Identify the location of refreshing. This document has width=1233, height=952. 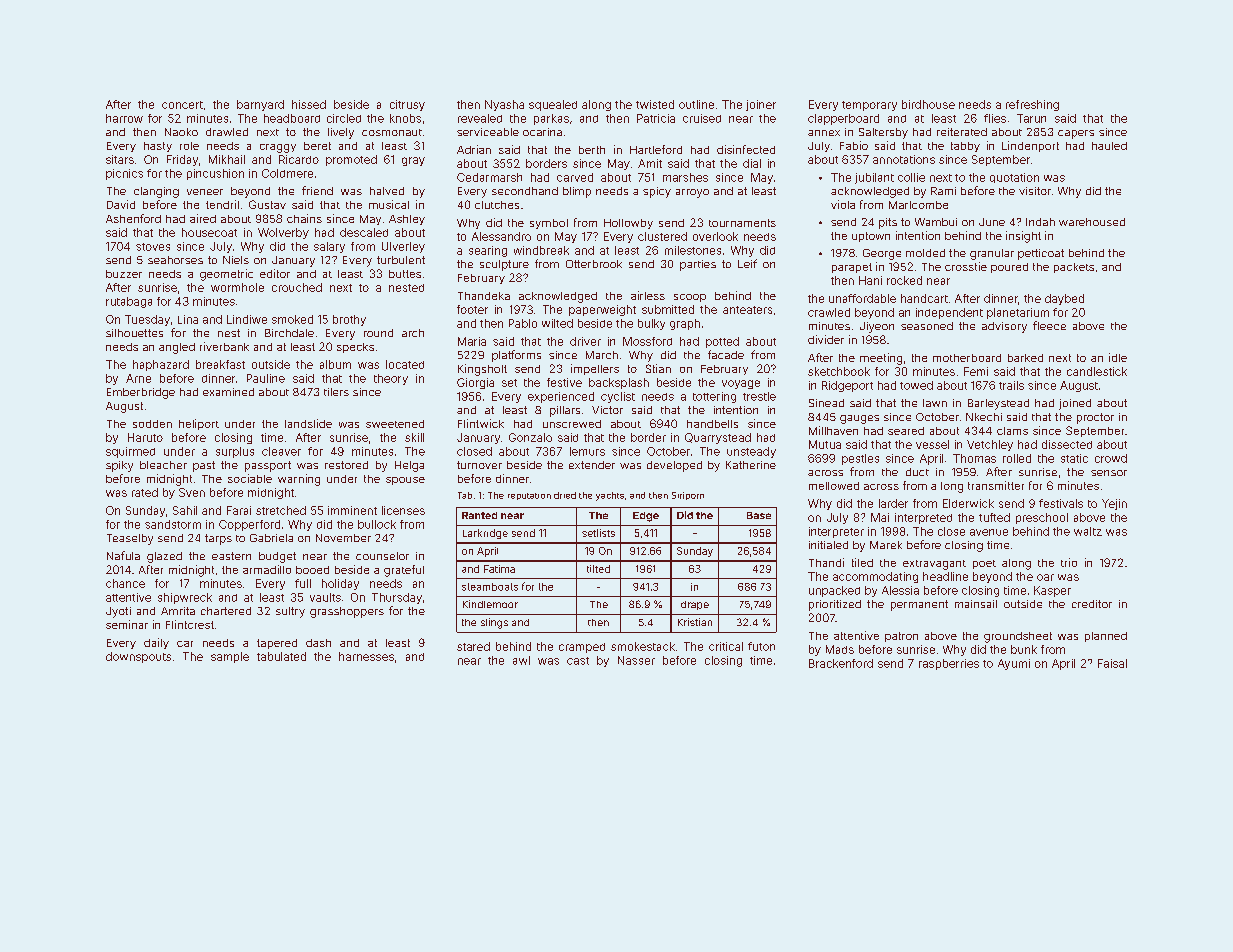
(1032, 105).
